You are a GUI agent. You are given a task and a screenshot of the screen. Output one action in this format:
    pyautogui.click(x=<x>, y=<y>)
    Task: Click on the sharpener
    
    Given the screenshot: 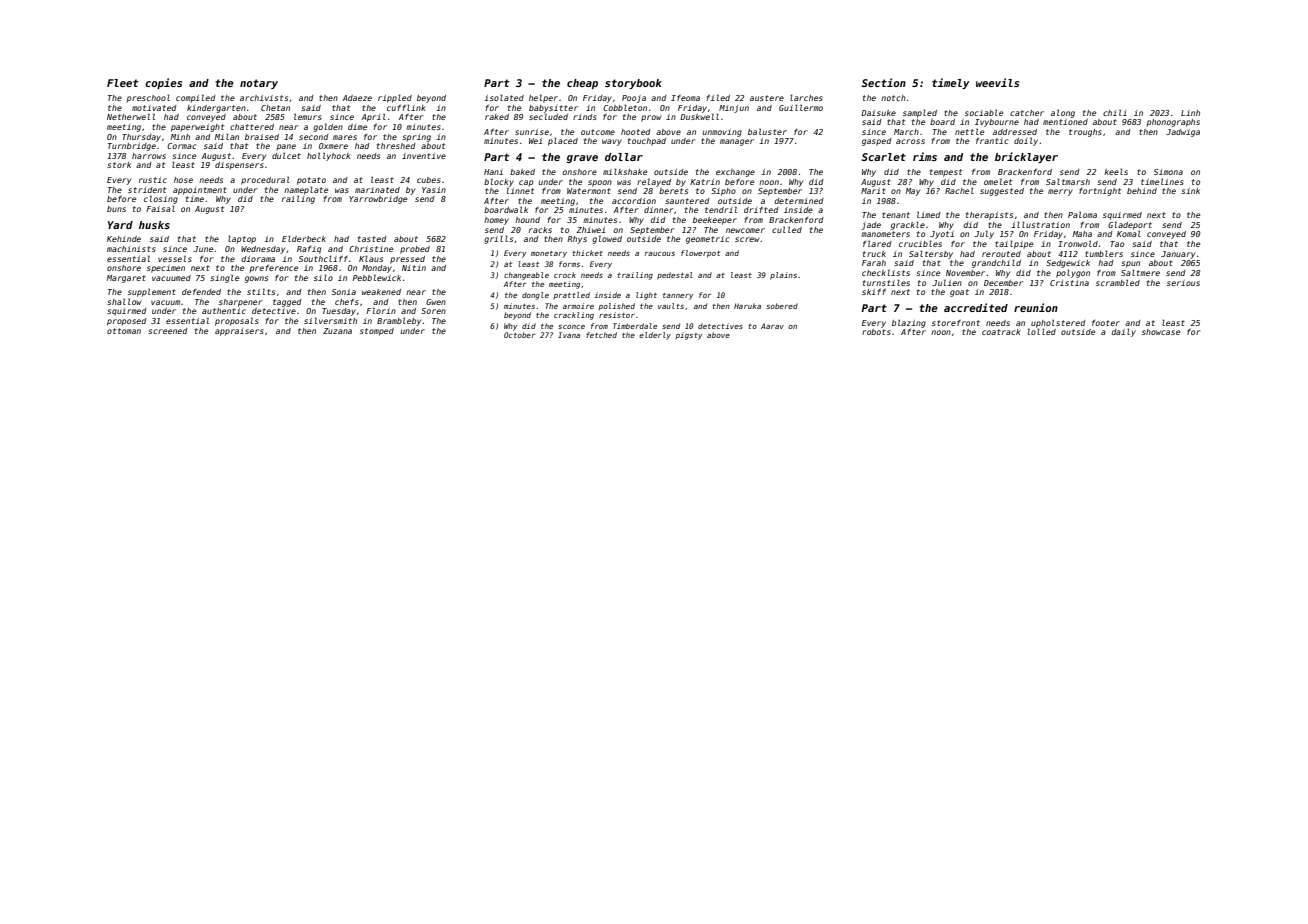 What is the action you would take?
    pyautogui.click(x=241, y=303)
